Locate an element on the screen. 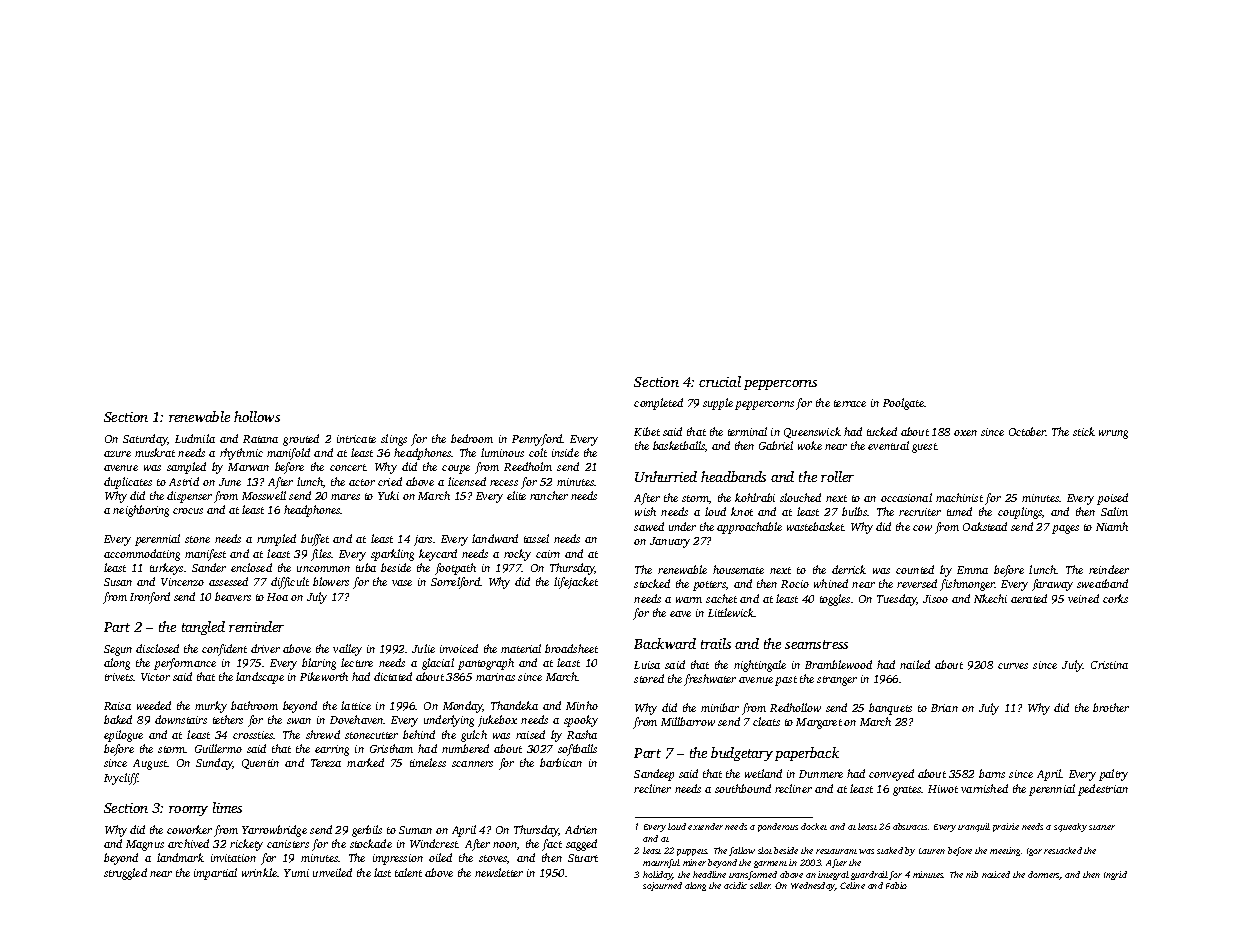 The width and height of the screenshot is (1233, 952). Nkechi is located at coordinates (990, 598).
